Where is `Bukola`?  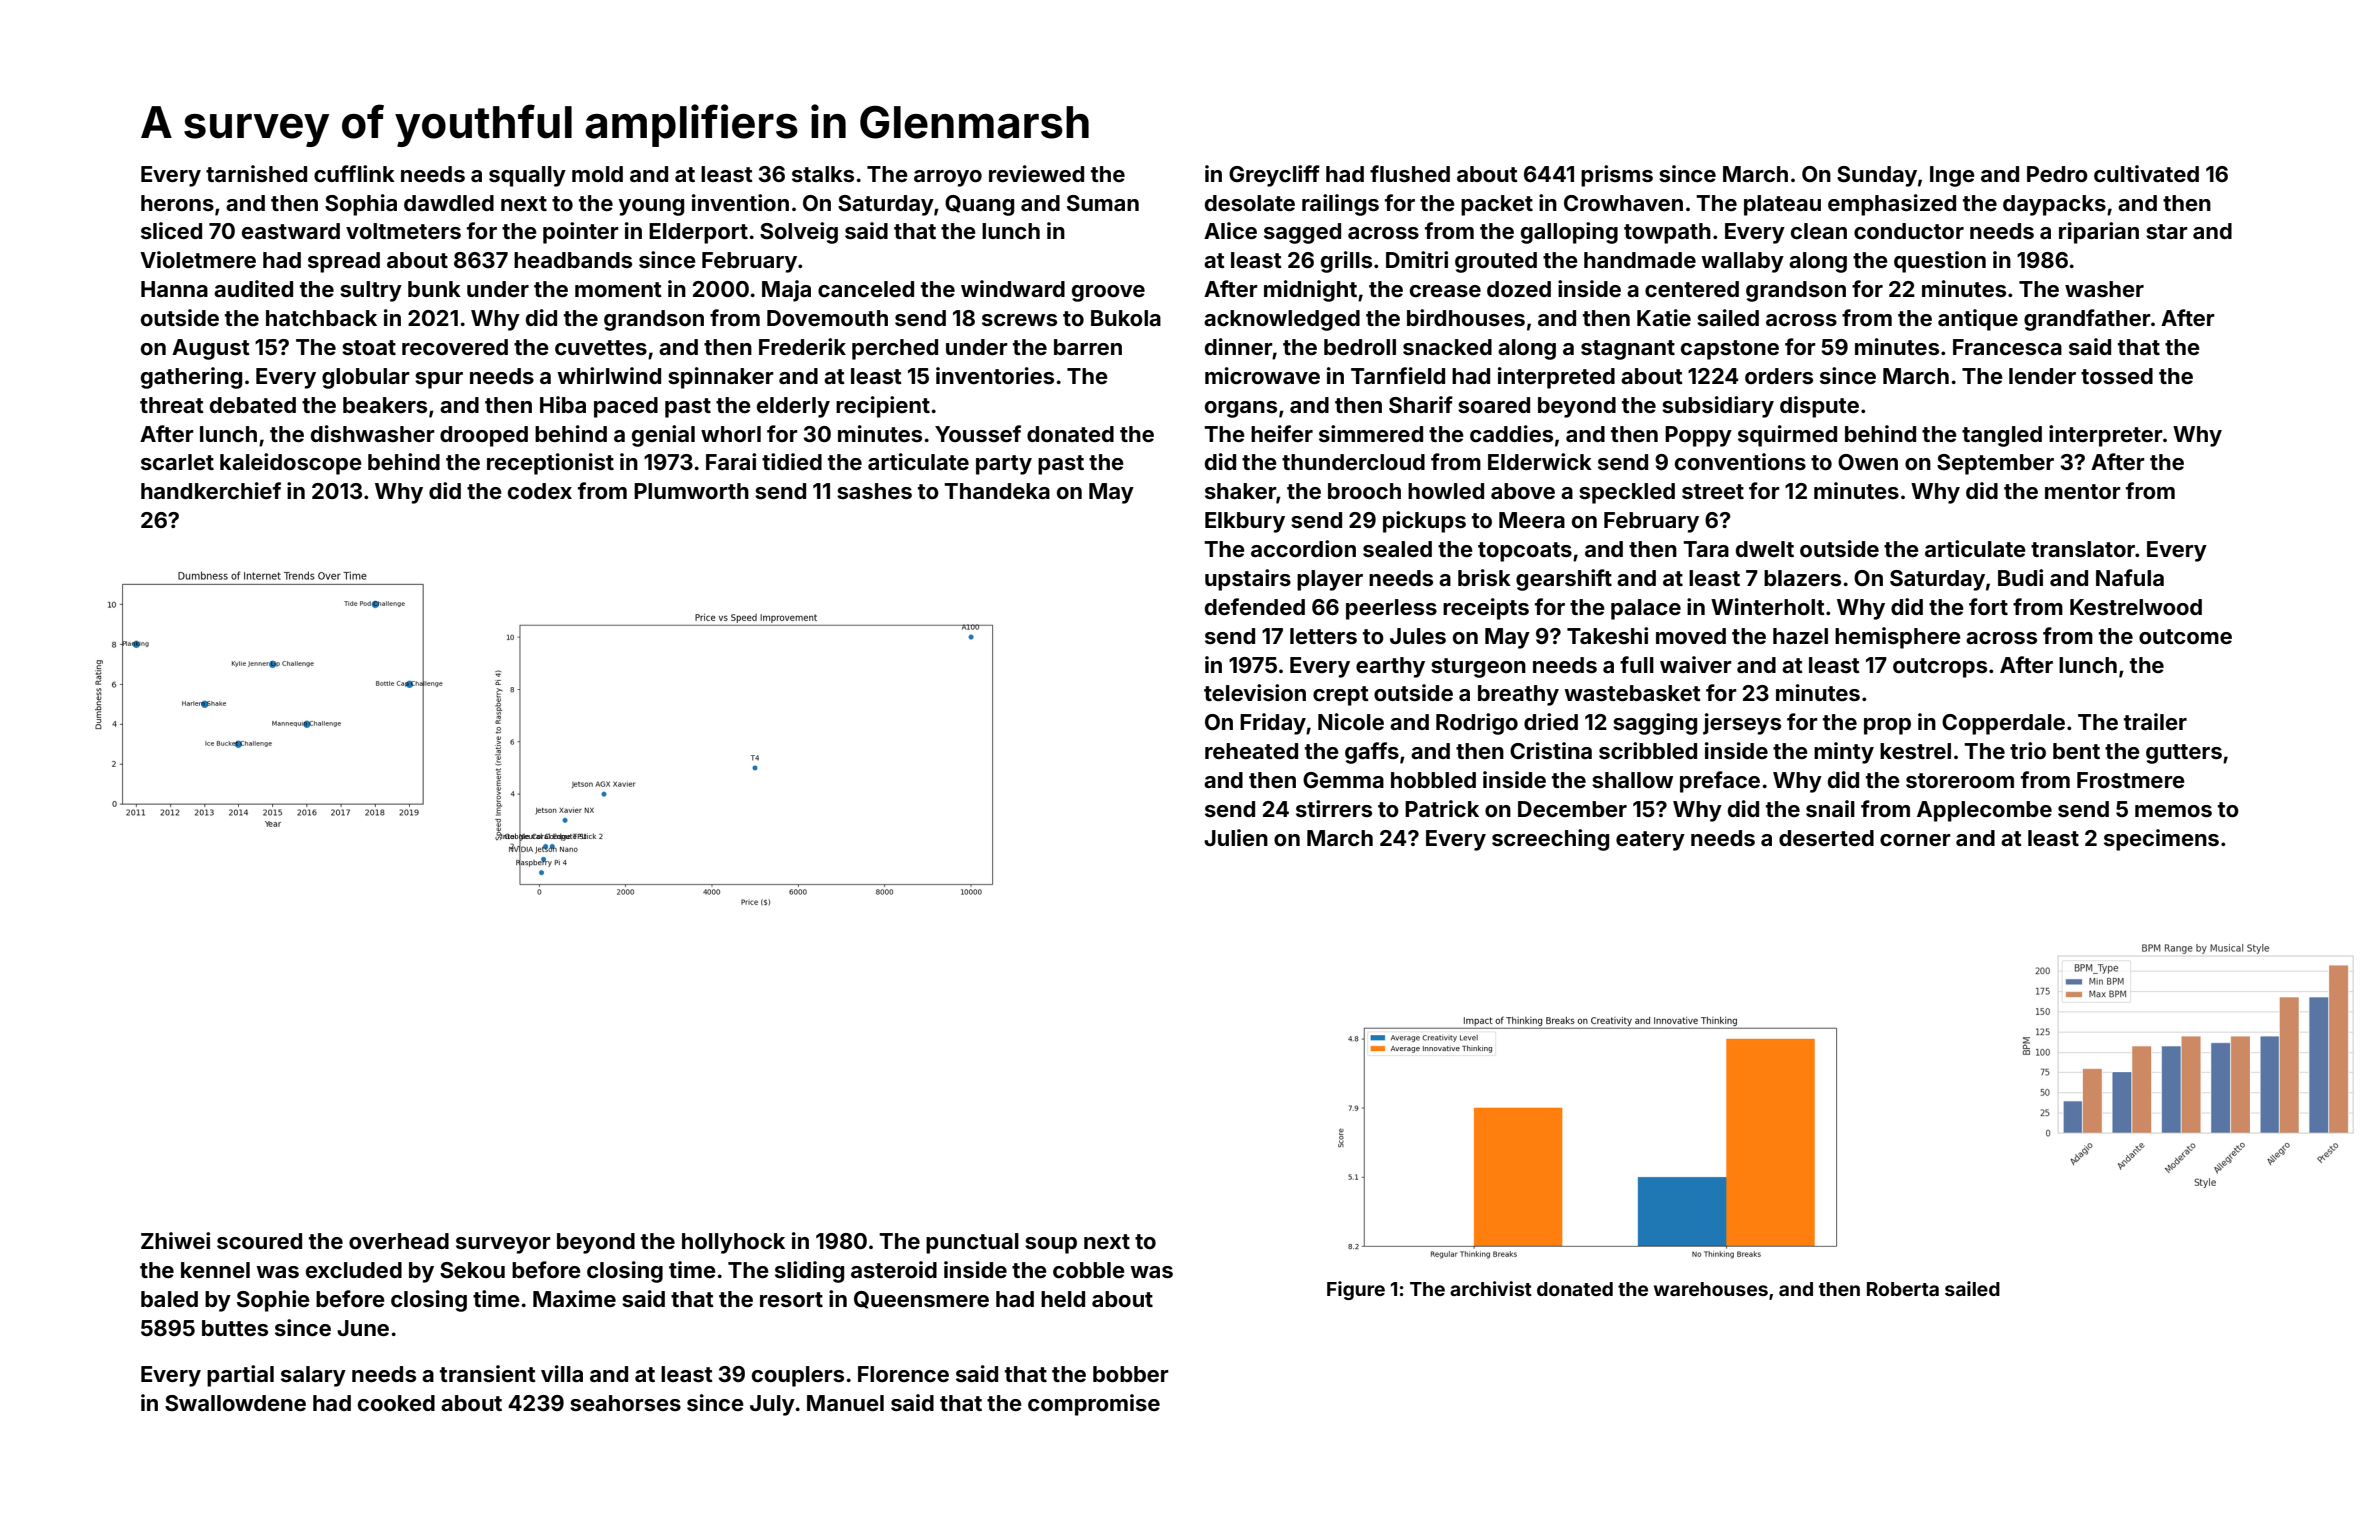
Bukola is located at coordinates (1126, 318).
